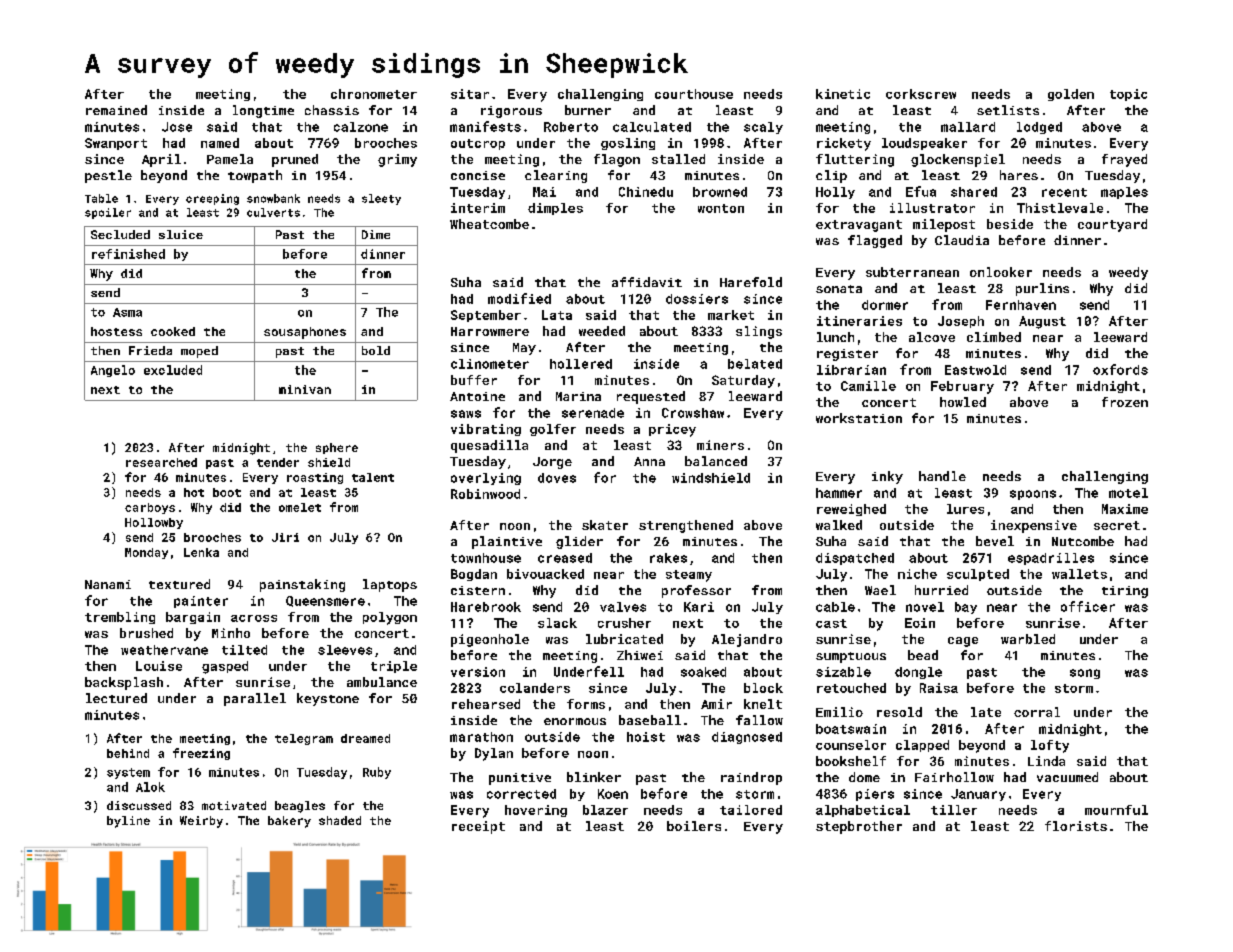 The width and height of the document is (1233, 952). What do you see at coordinates (201, 822) in the document?
I see `Weirby` at bounding box center [201, 822].
